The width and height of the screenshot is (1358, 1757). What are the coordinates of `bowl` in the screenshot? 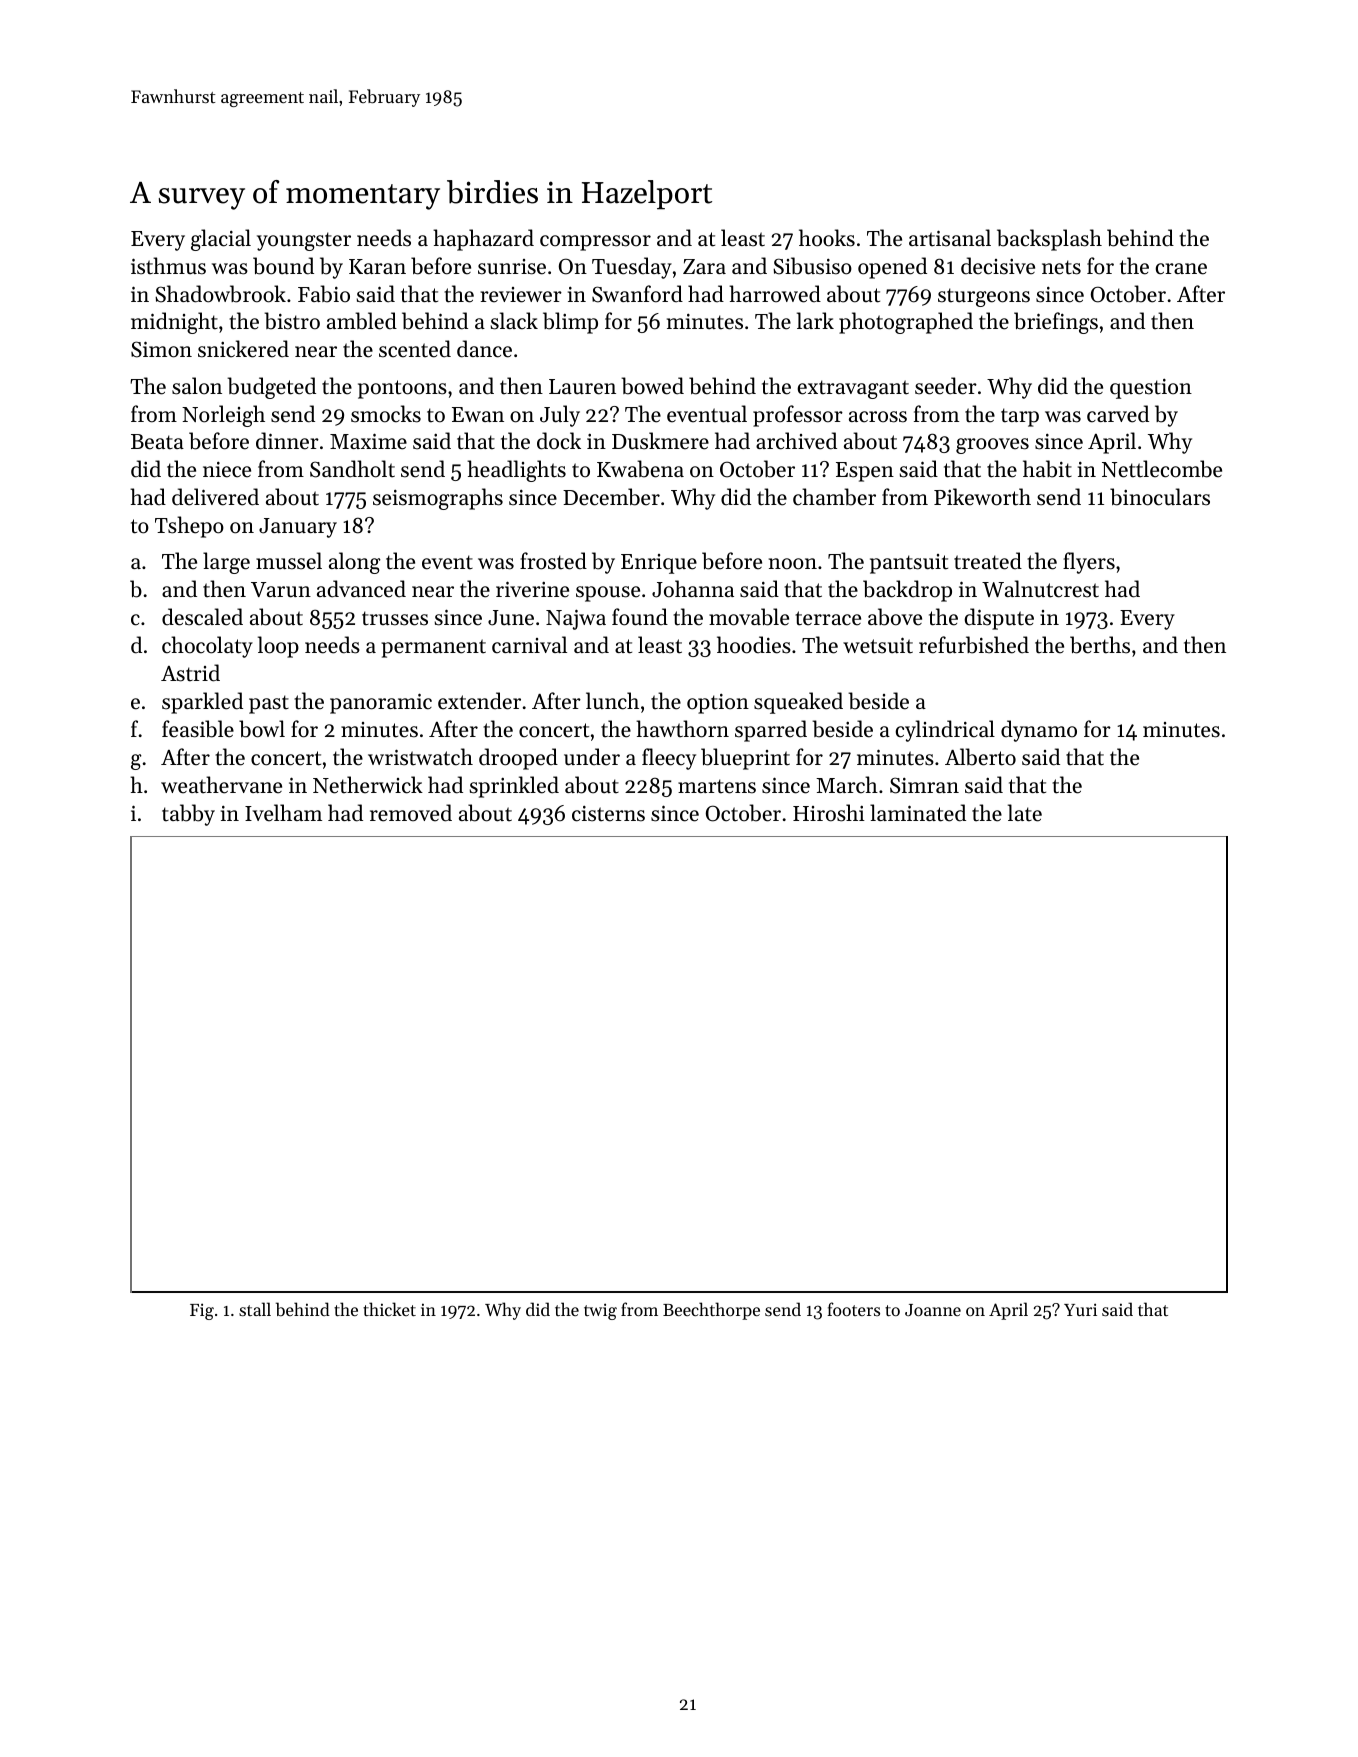 It's located at (262, 729).
